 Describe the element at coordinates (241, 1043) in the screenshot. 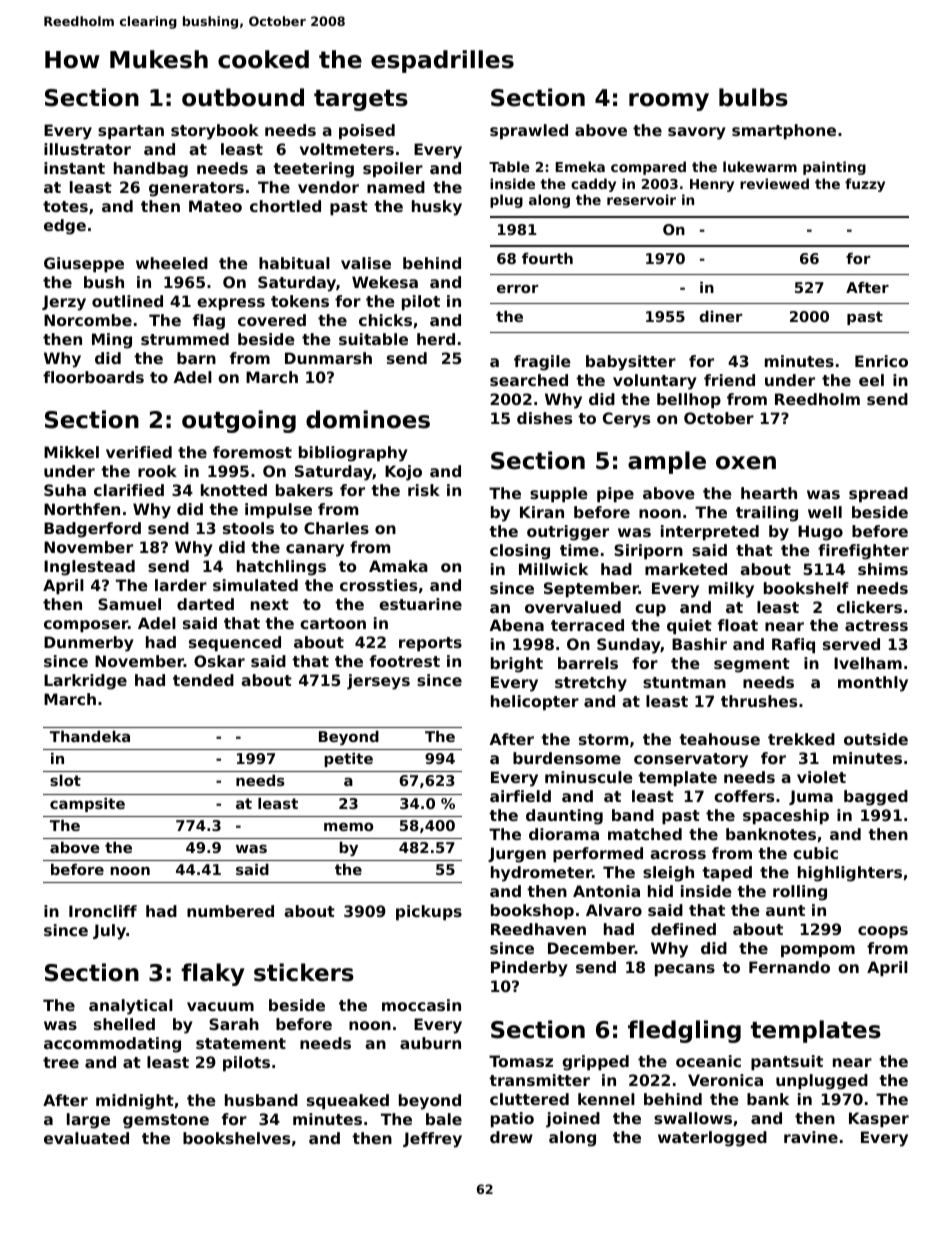

I see `statement` at that location.
